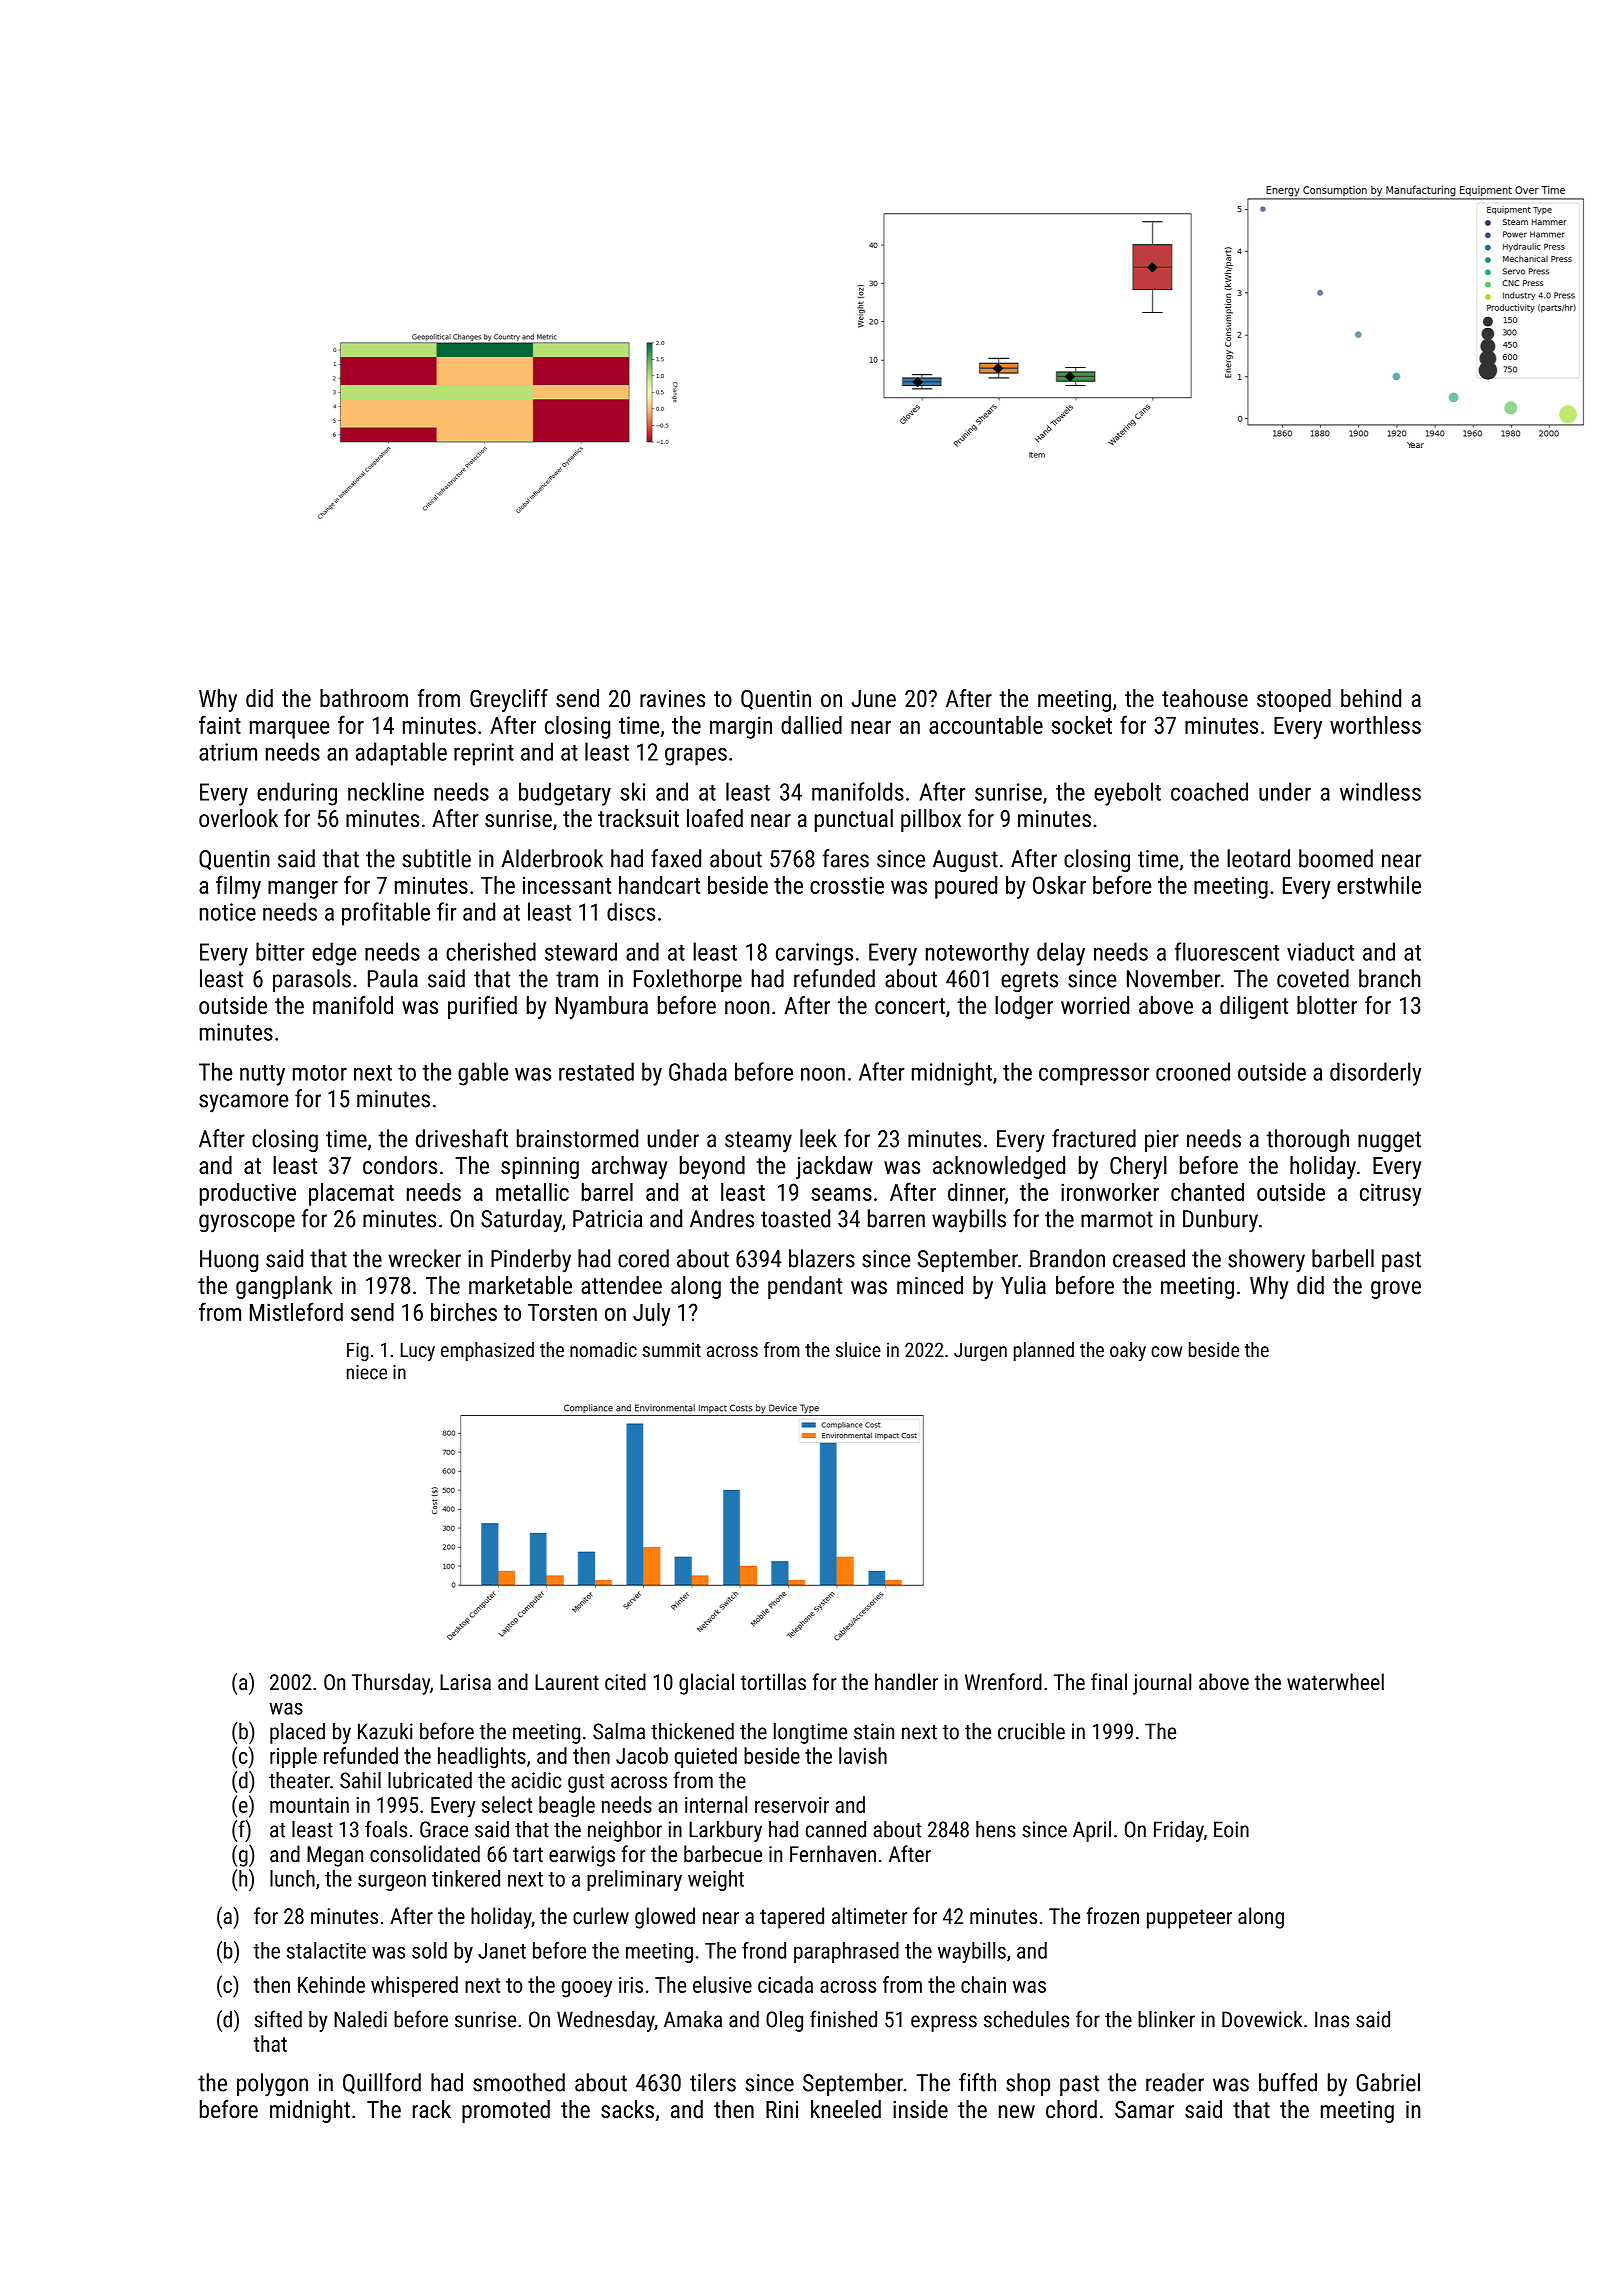 Image resolution: width=1620 pixels, height=2292 pixels. I want to click on fares, so click(846, 858).
